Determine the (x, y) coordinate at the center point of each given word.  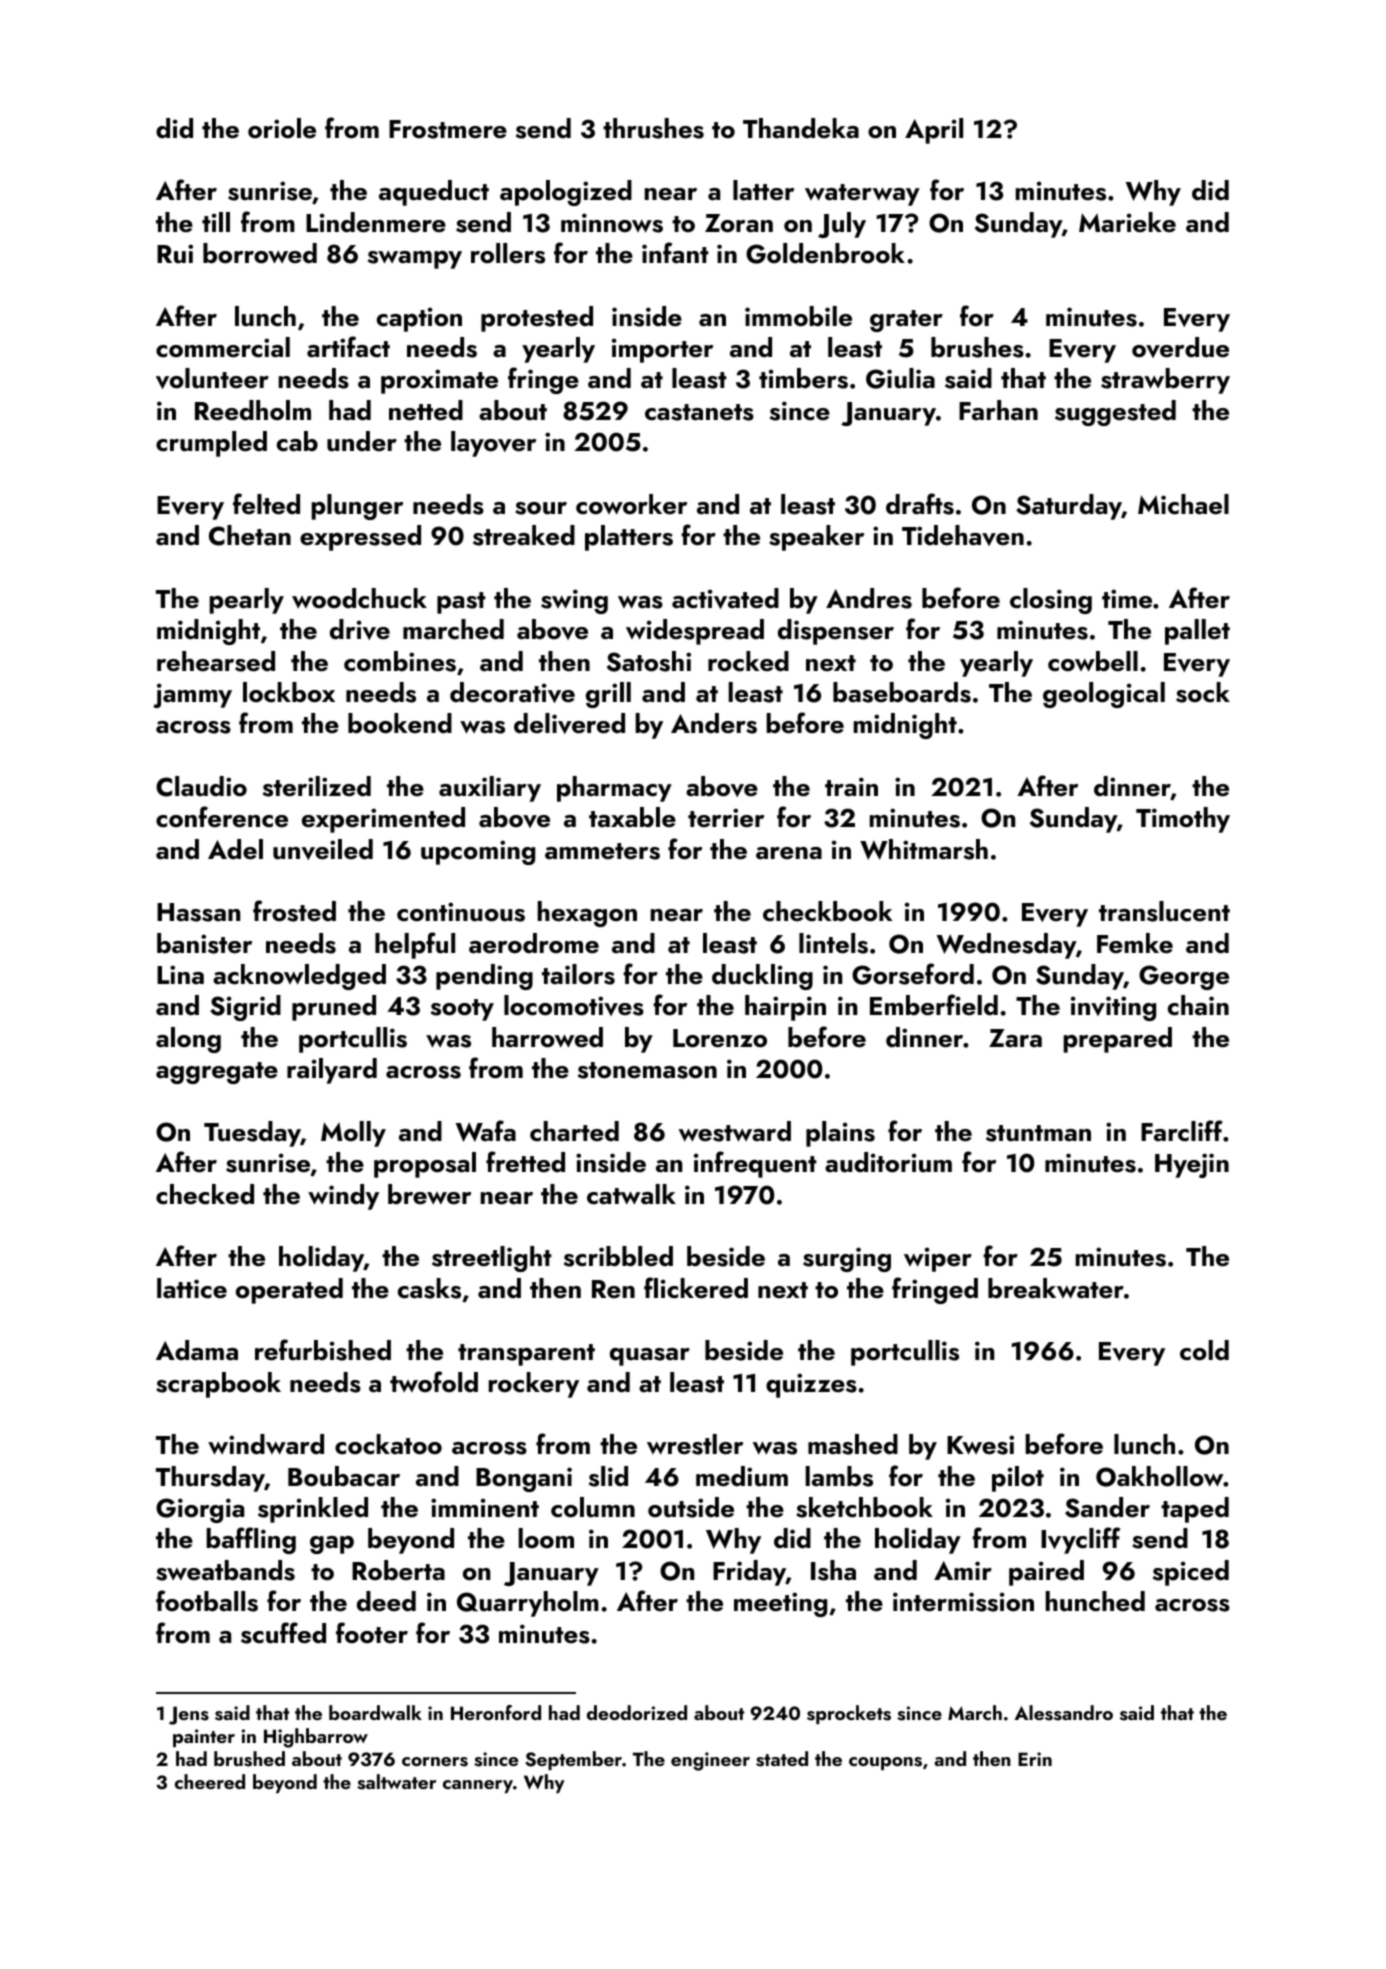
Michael (1183, 504)
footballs (207, 1601)
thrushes (653, 128)
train (851, 787)
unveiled (323, 849)
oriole (282, 128)
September (573, 1760)
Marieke (1127, 222)
